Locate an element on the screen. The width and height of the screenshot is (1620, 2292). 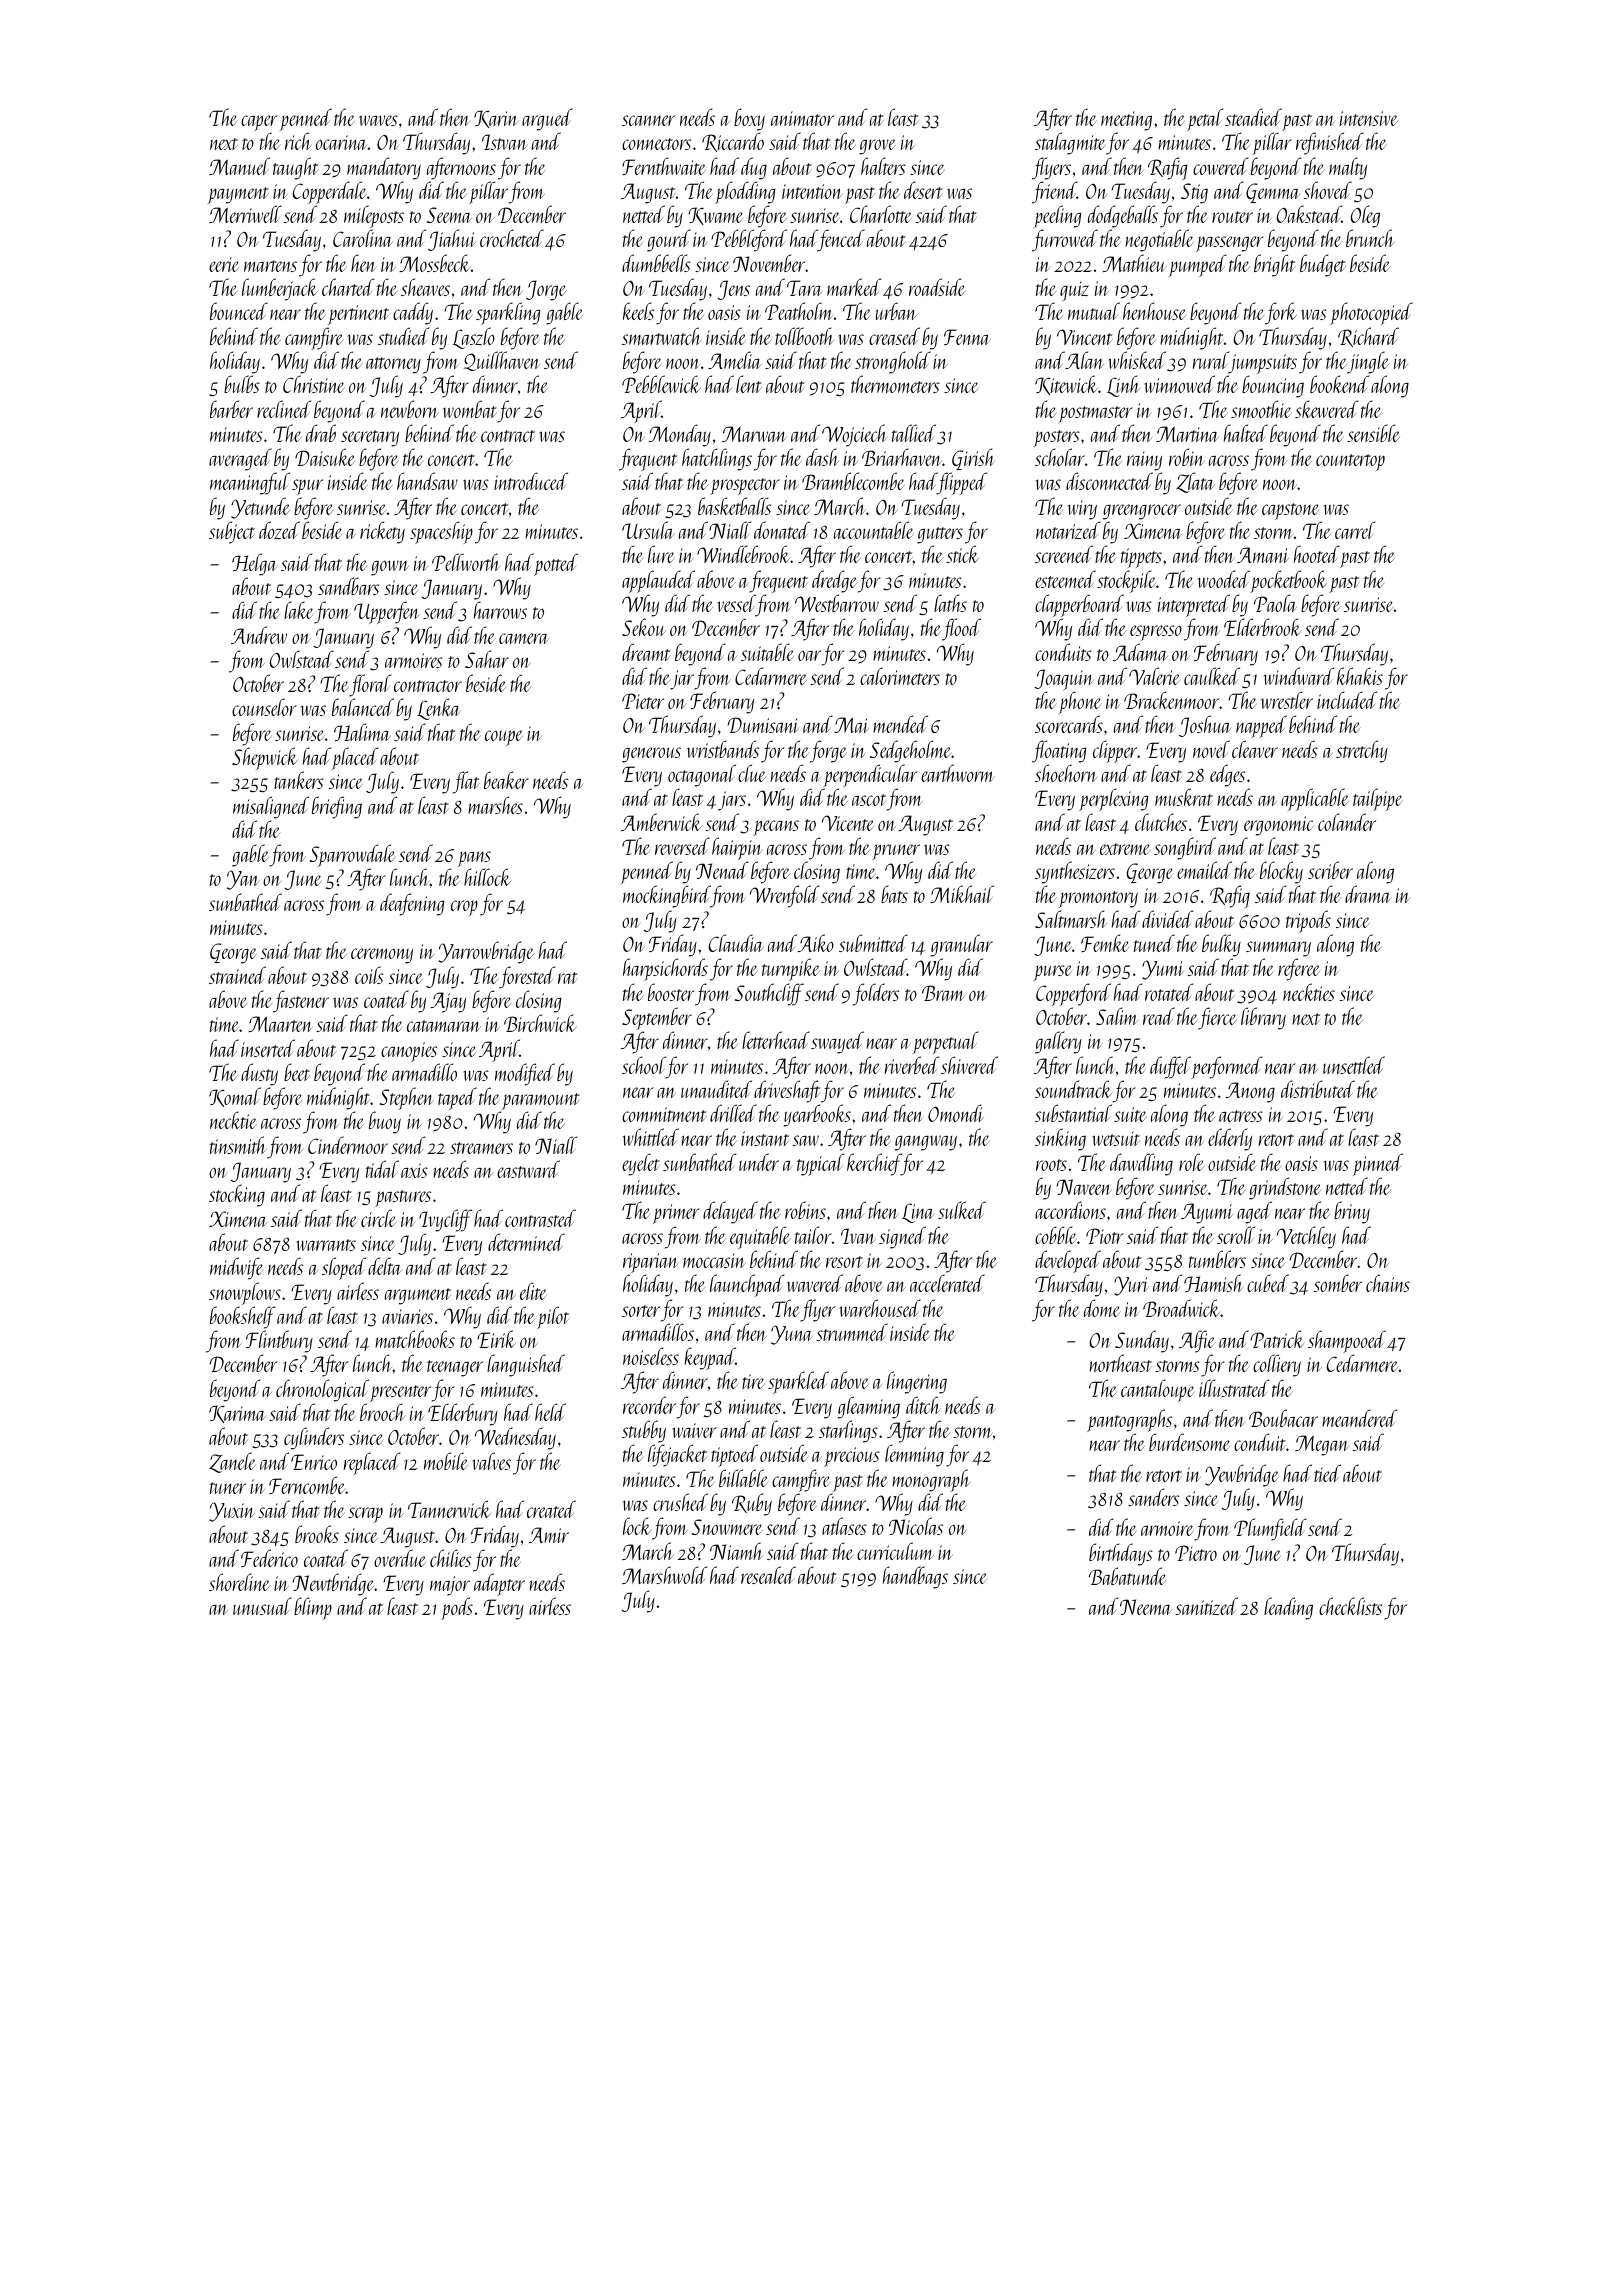
launchpad is located at coordinates (747, 1285).
